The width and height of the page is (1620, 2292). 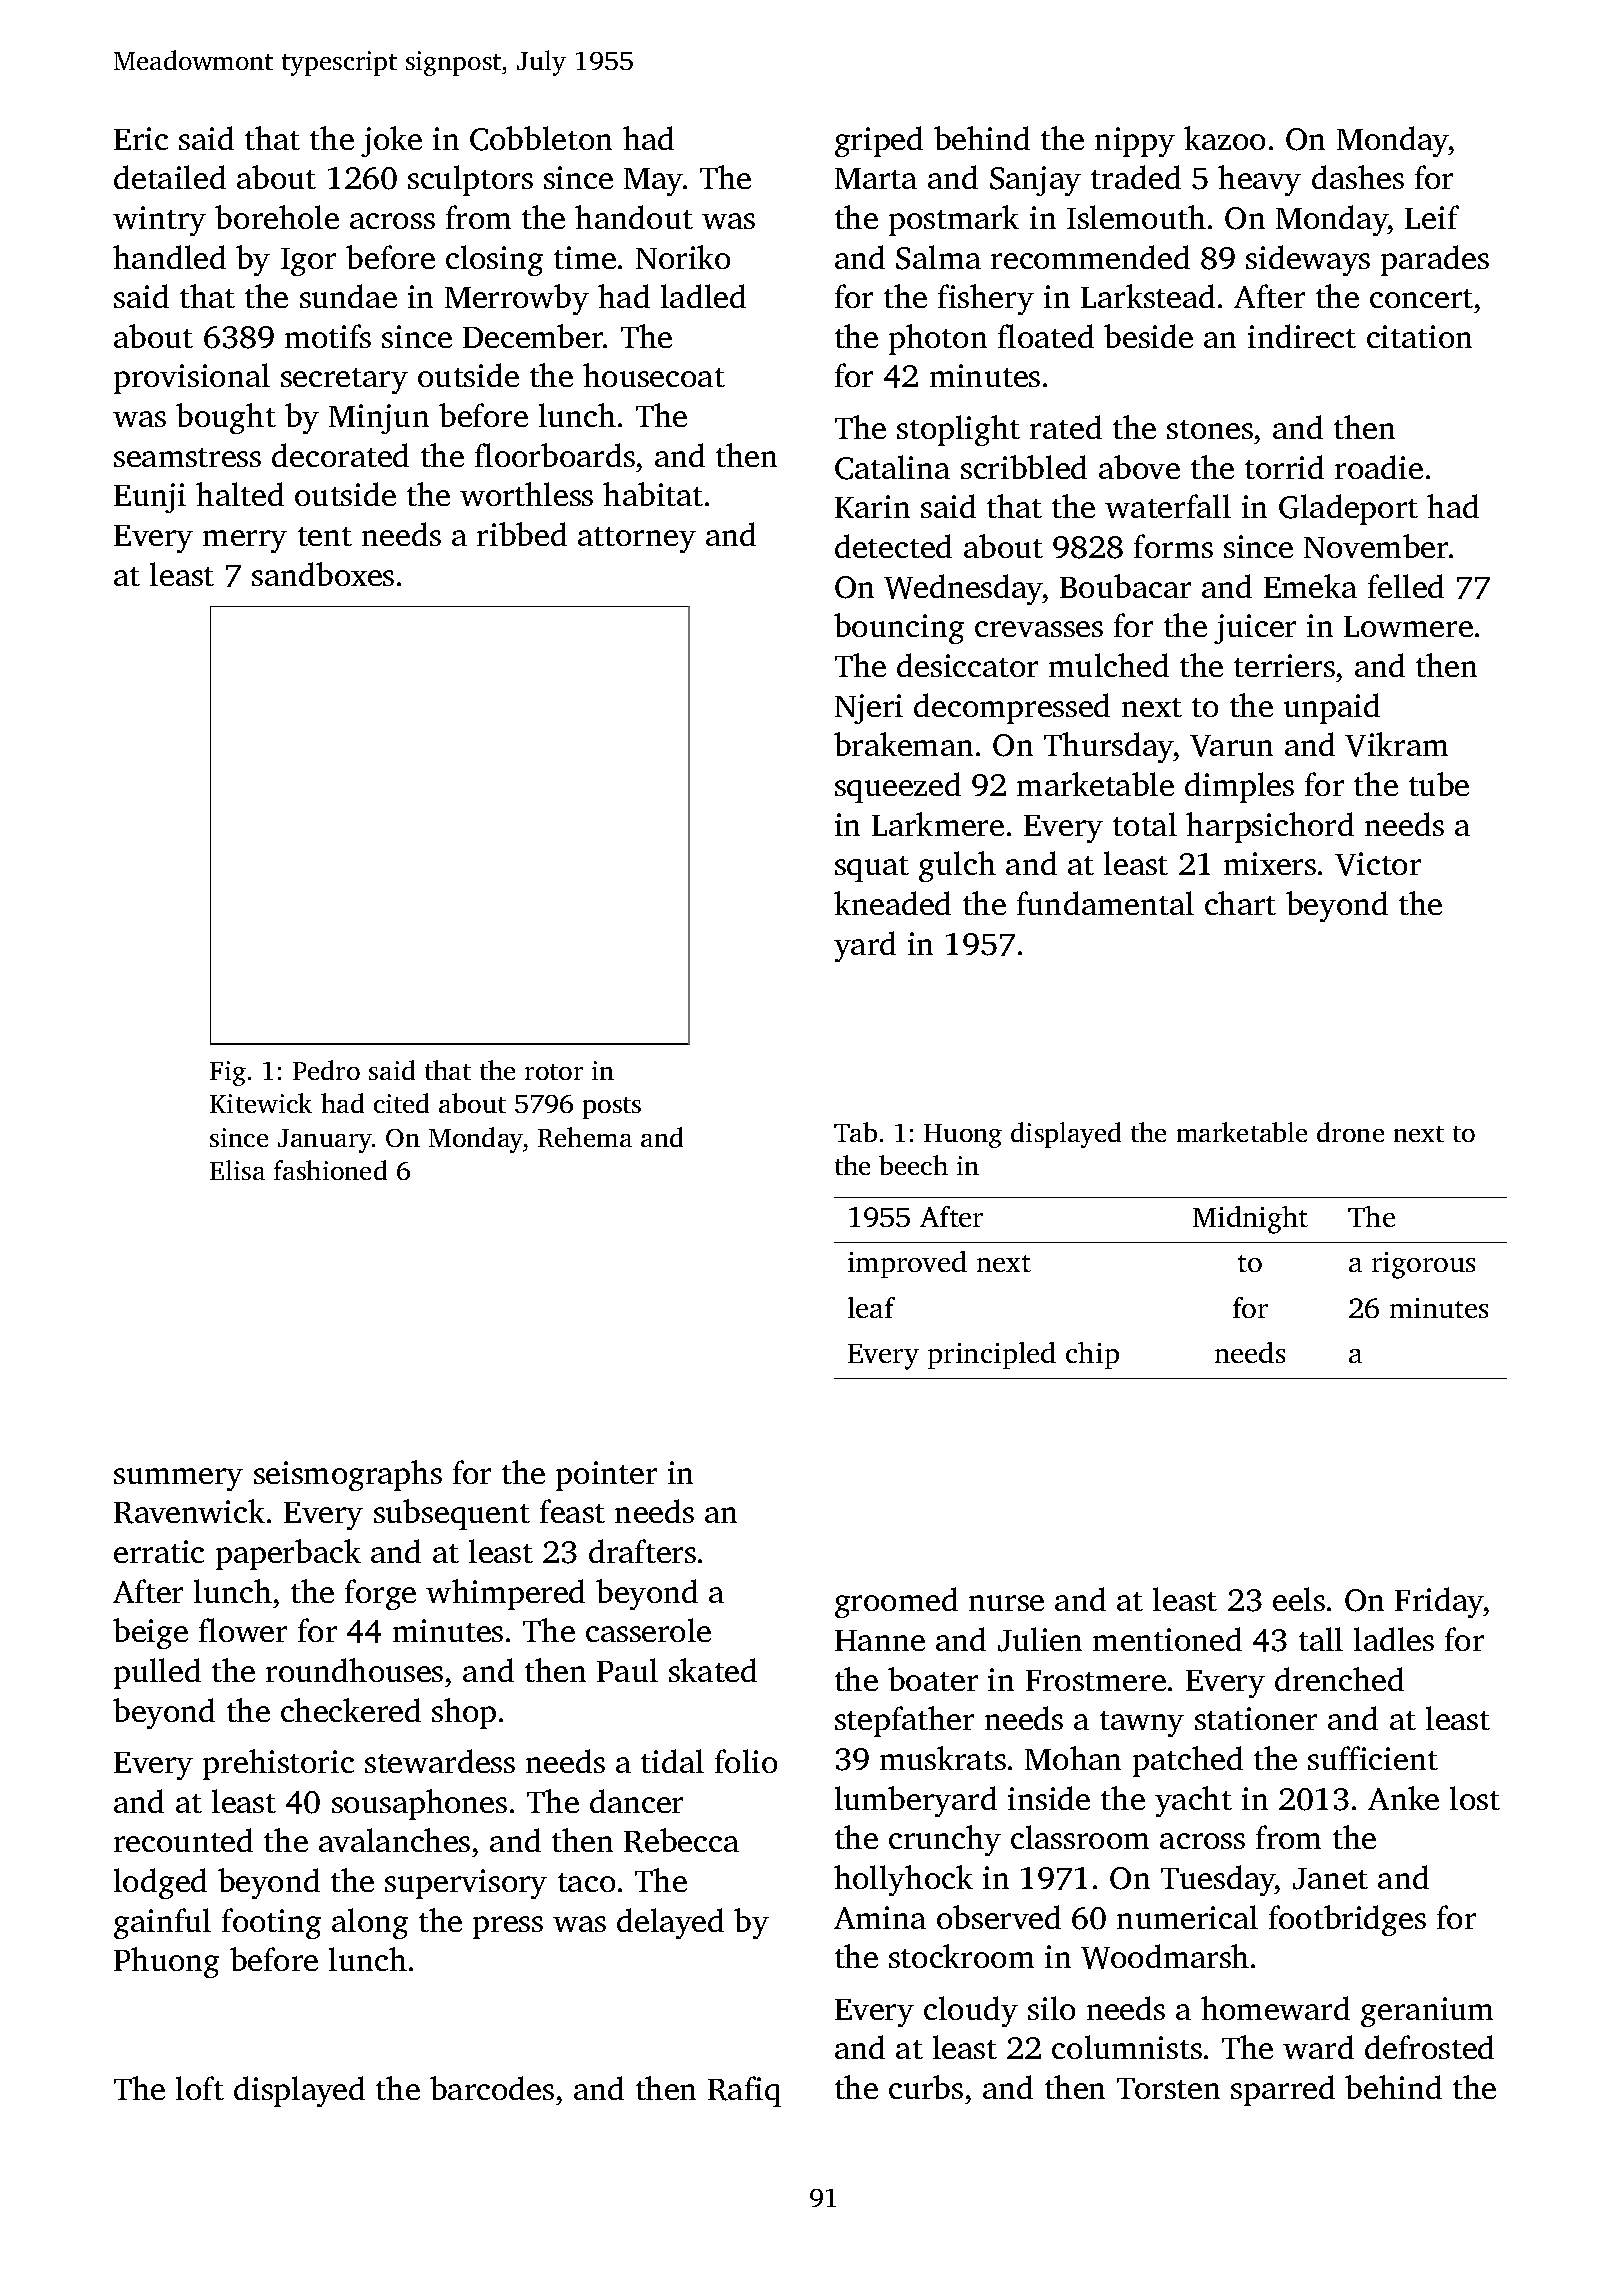 I want to click on May, so click(x=653, y=182).
